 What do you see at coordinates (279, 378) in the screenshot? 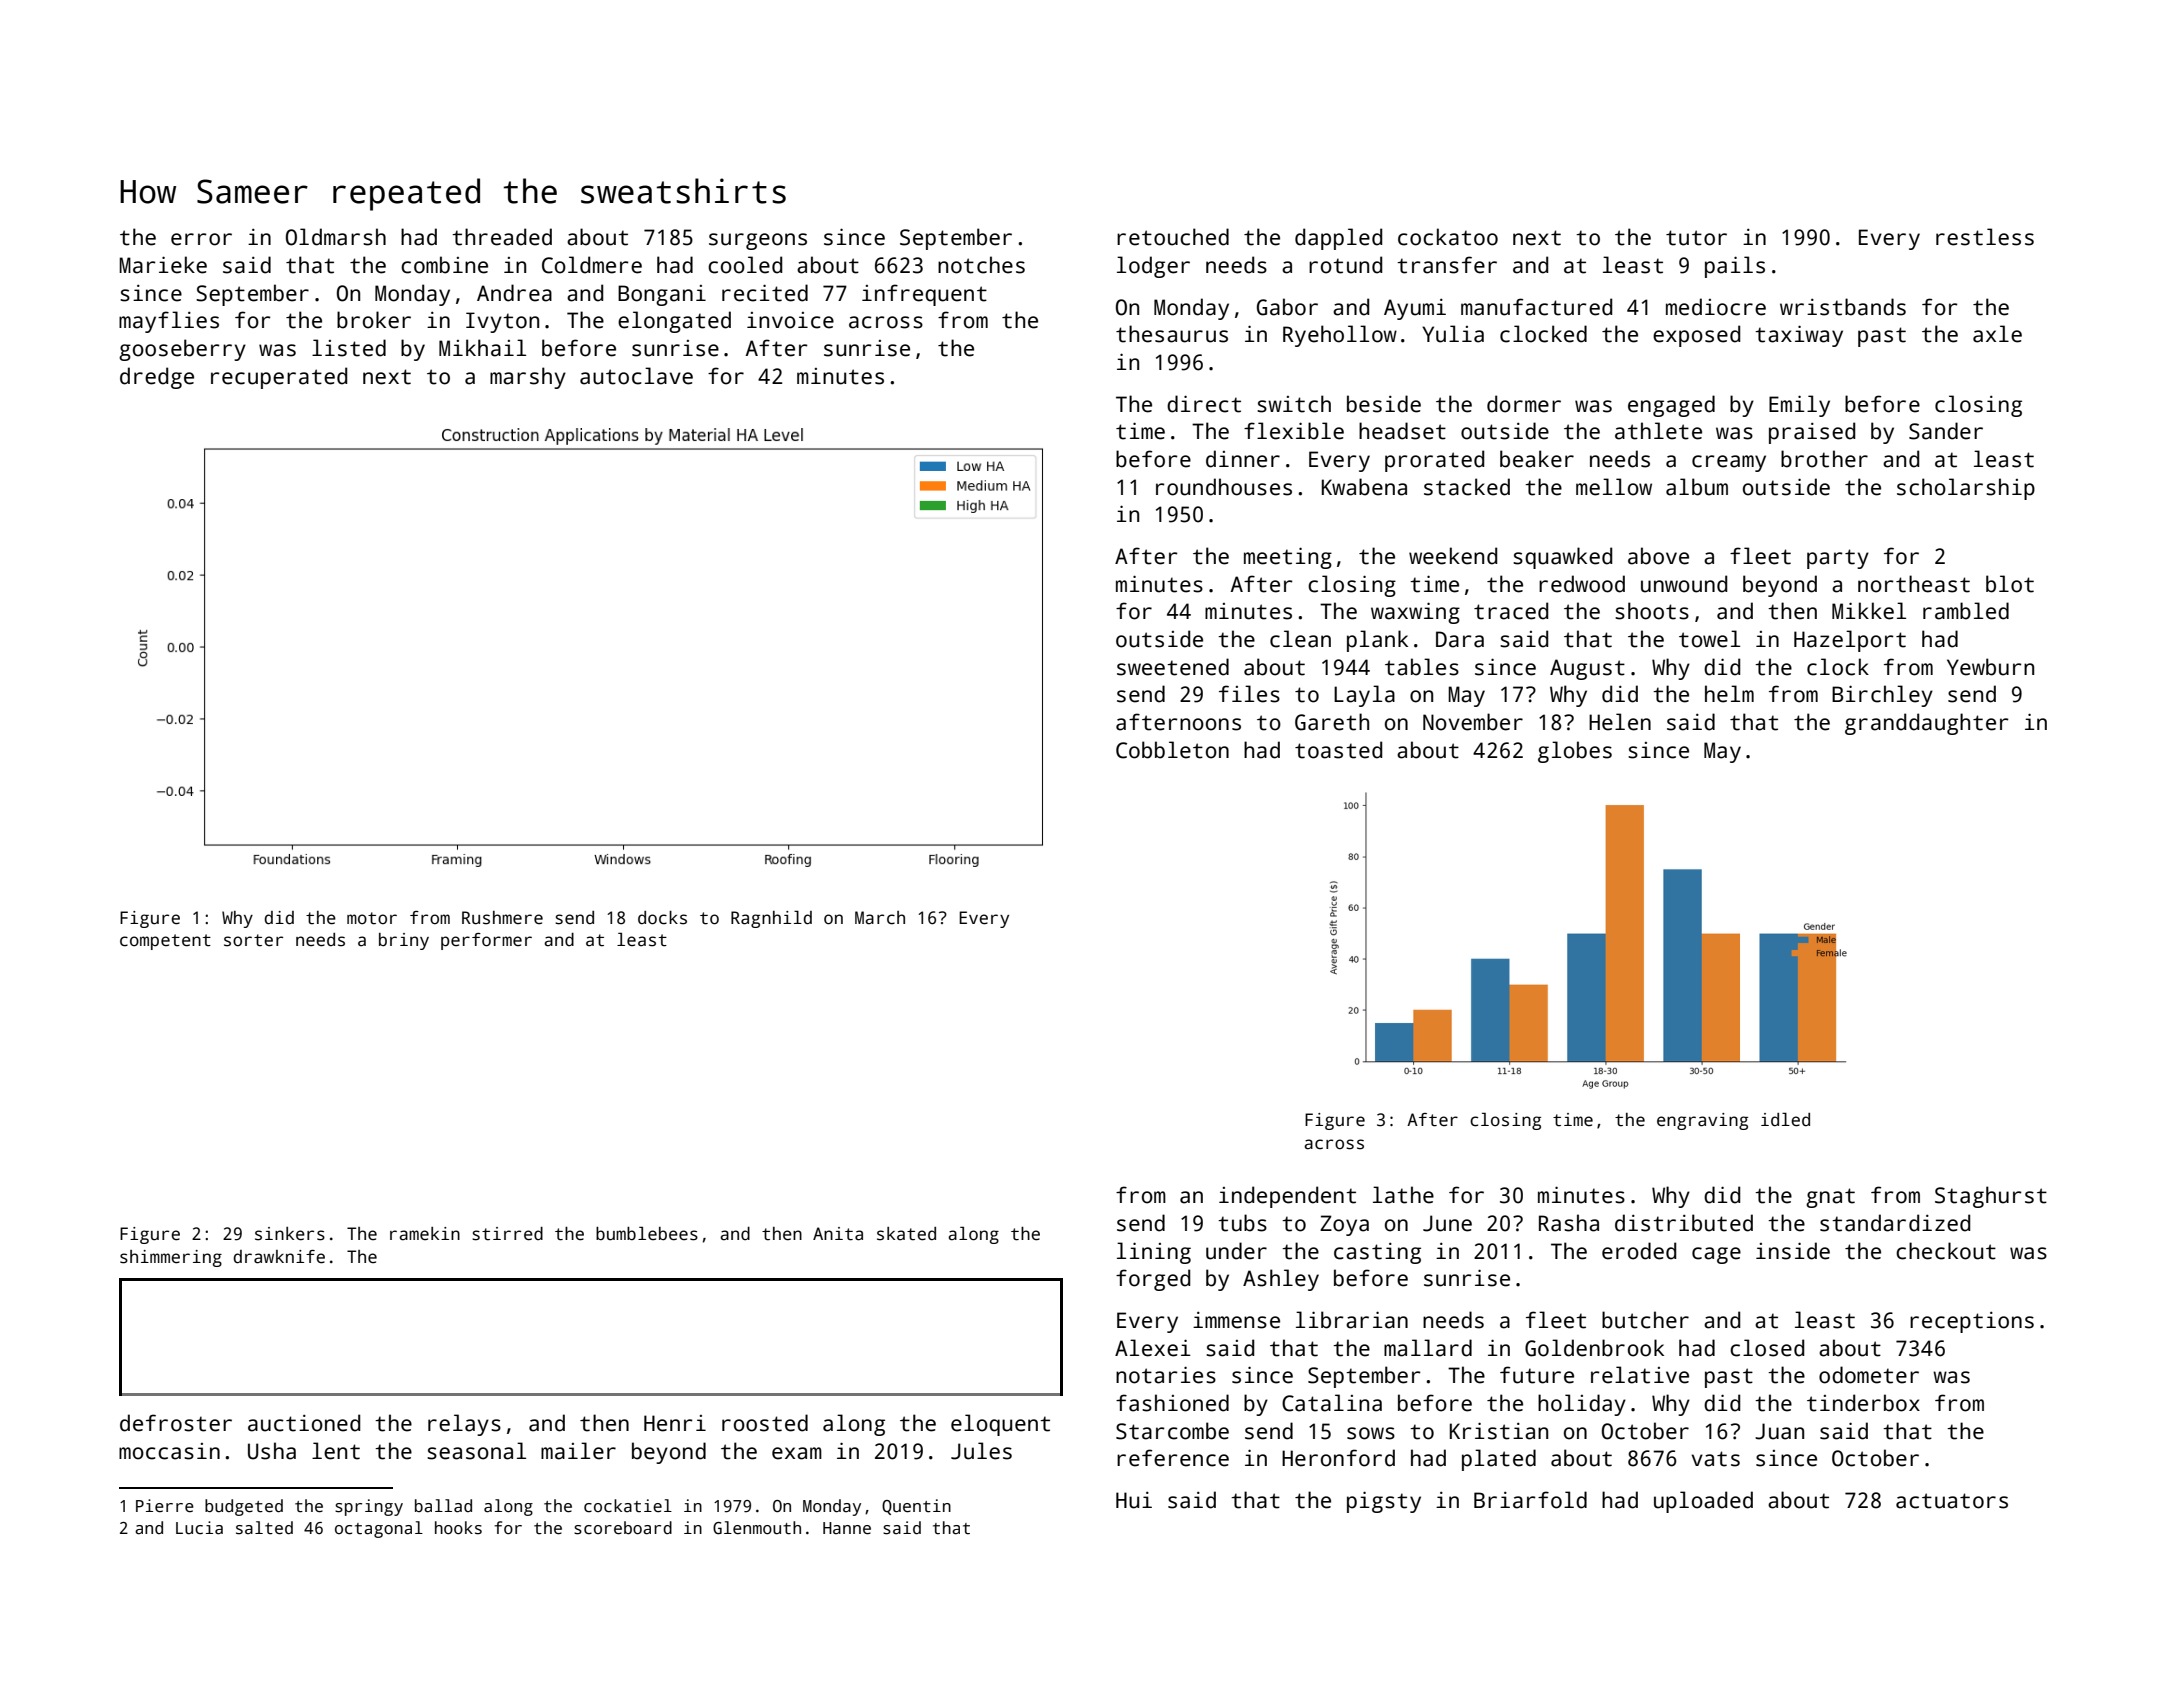
I see `recuperated` at bounding box center [279, 378].
